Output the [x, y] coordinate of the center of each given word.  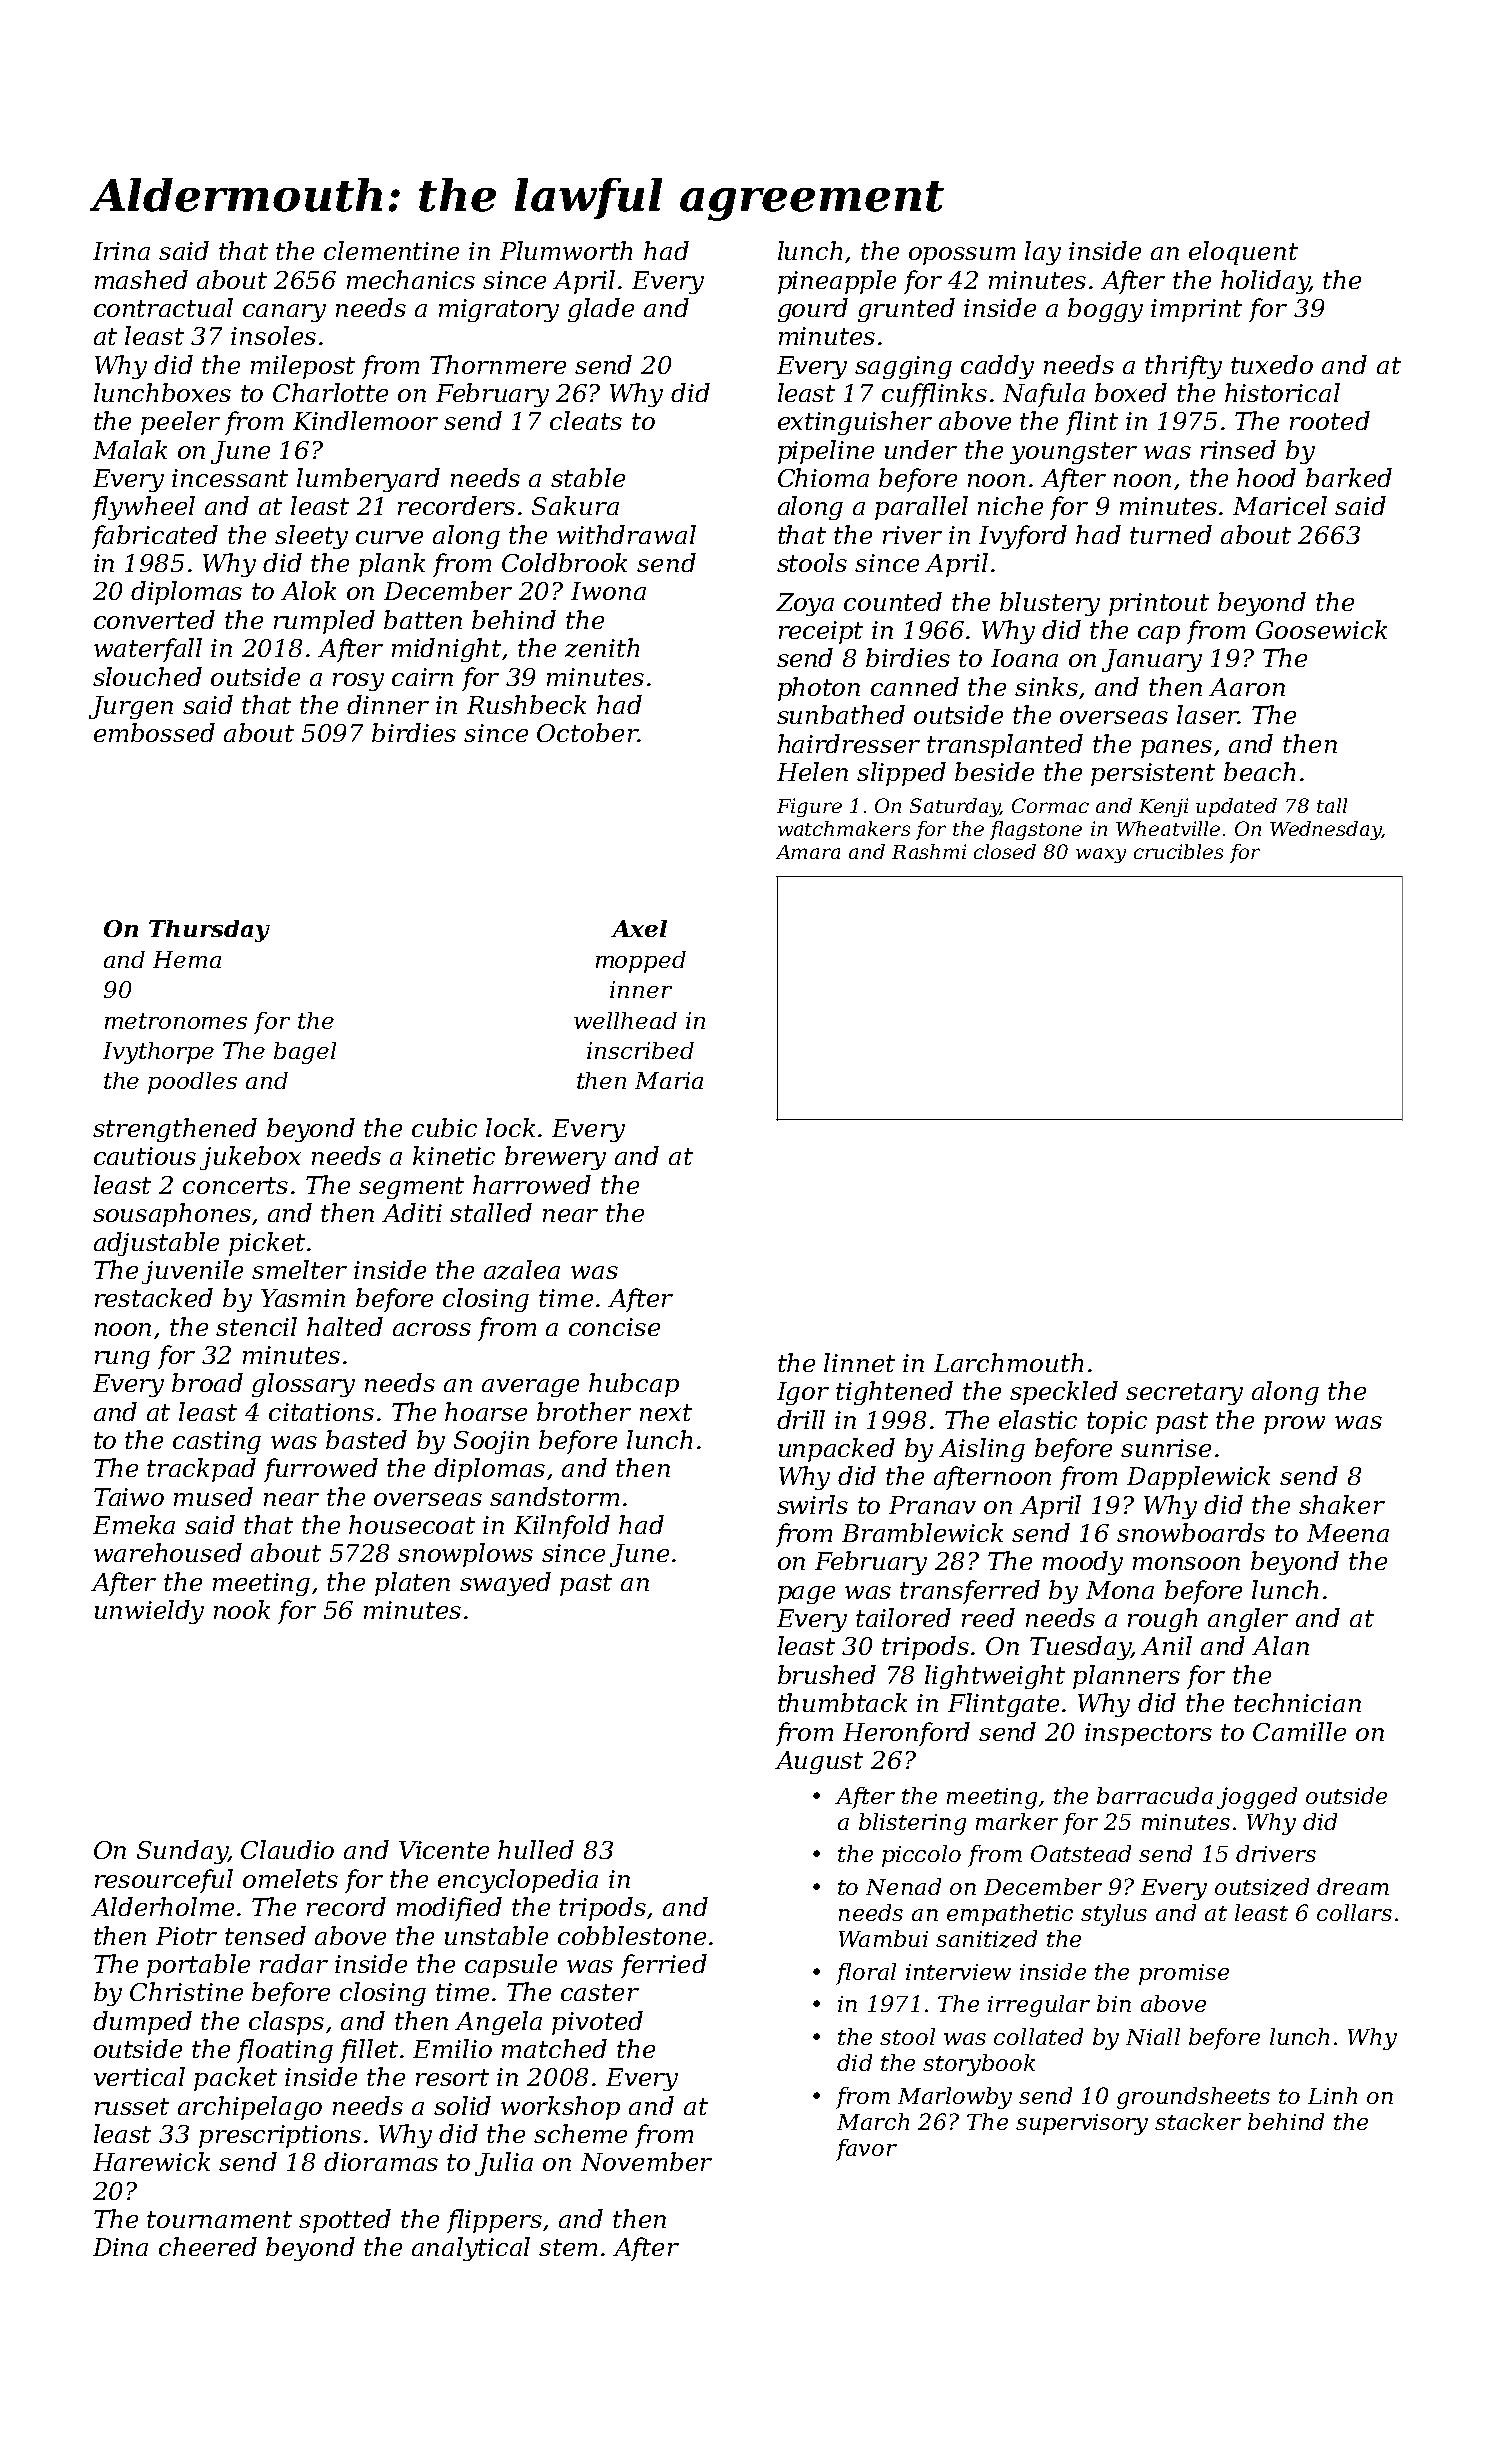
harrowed [532, 1184]
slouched [147, 676]
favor [866, 2150]
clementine [391, 250]
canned [915, 686]
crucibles [1178, 851]
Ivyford [1023, 537]
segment [411, 1188]
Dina [120, 2247]
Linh [1332, 2095]
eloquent [1243, 253]
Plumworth [566, 250]
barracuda [1155, 1795]
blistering [912, 1824]
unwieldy [149, 1612]
